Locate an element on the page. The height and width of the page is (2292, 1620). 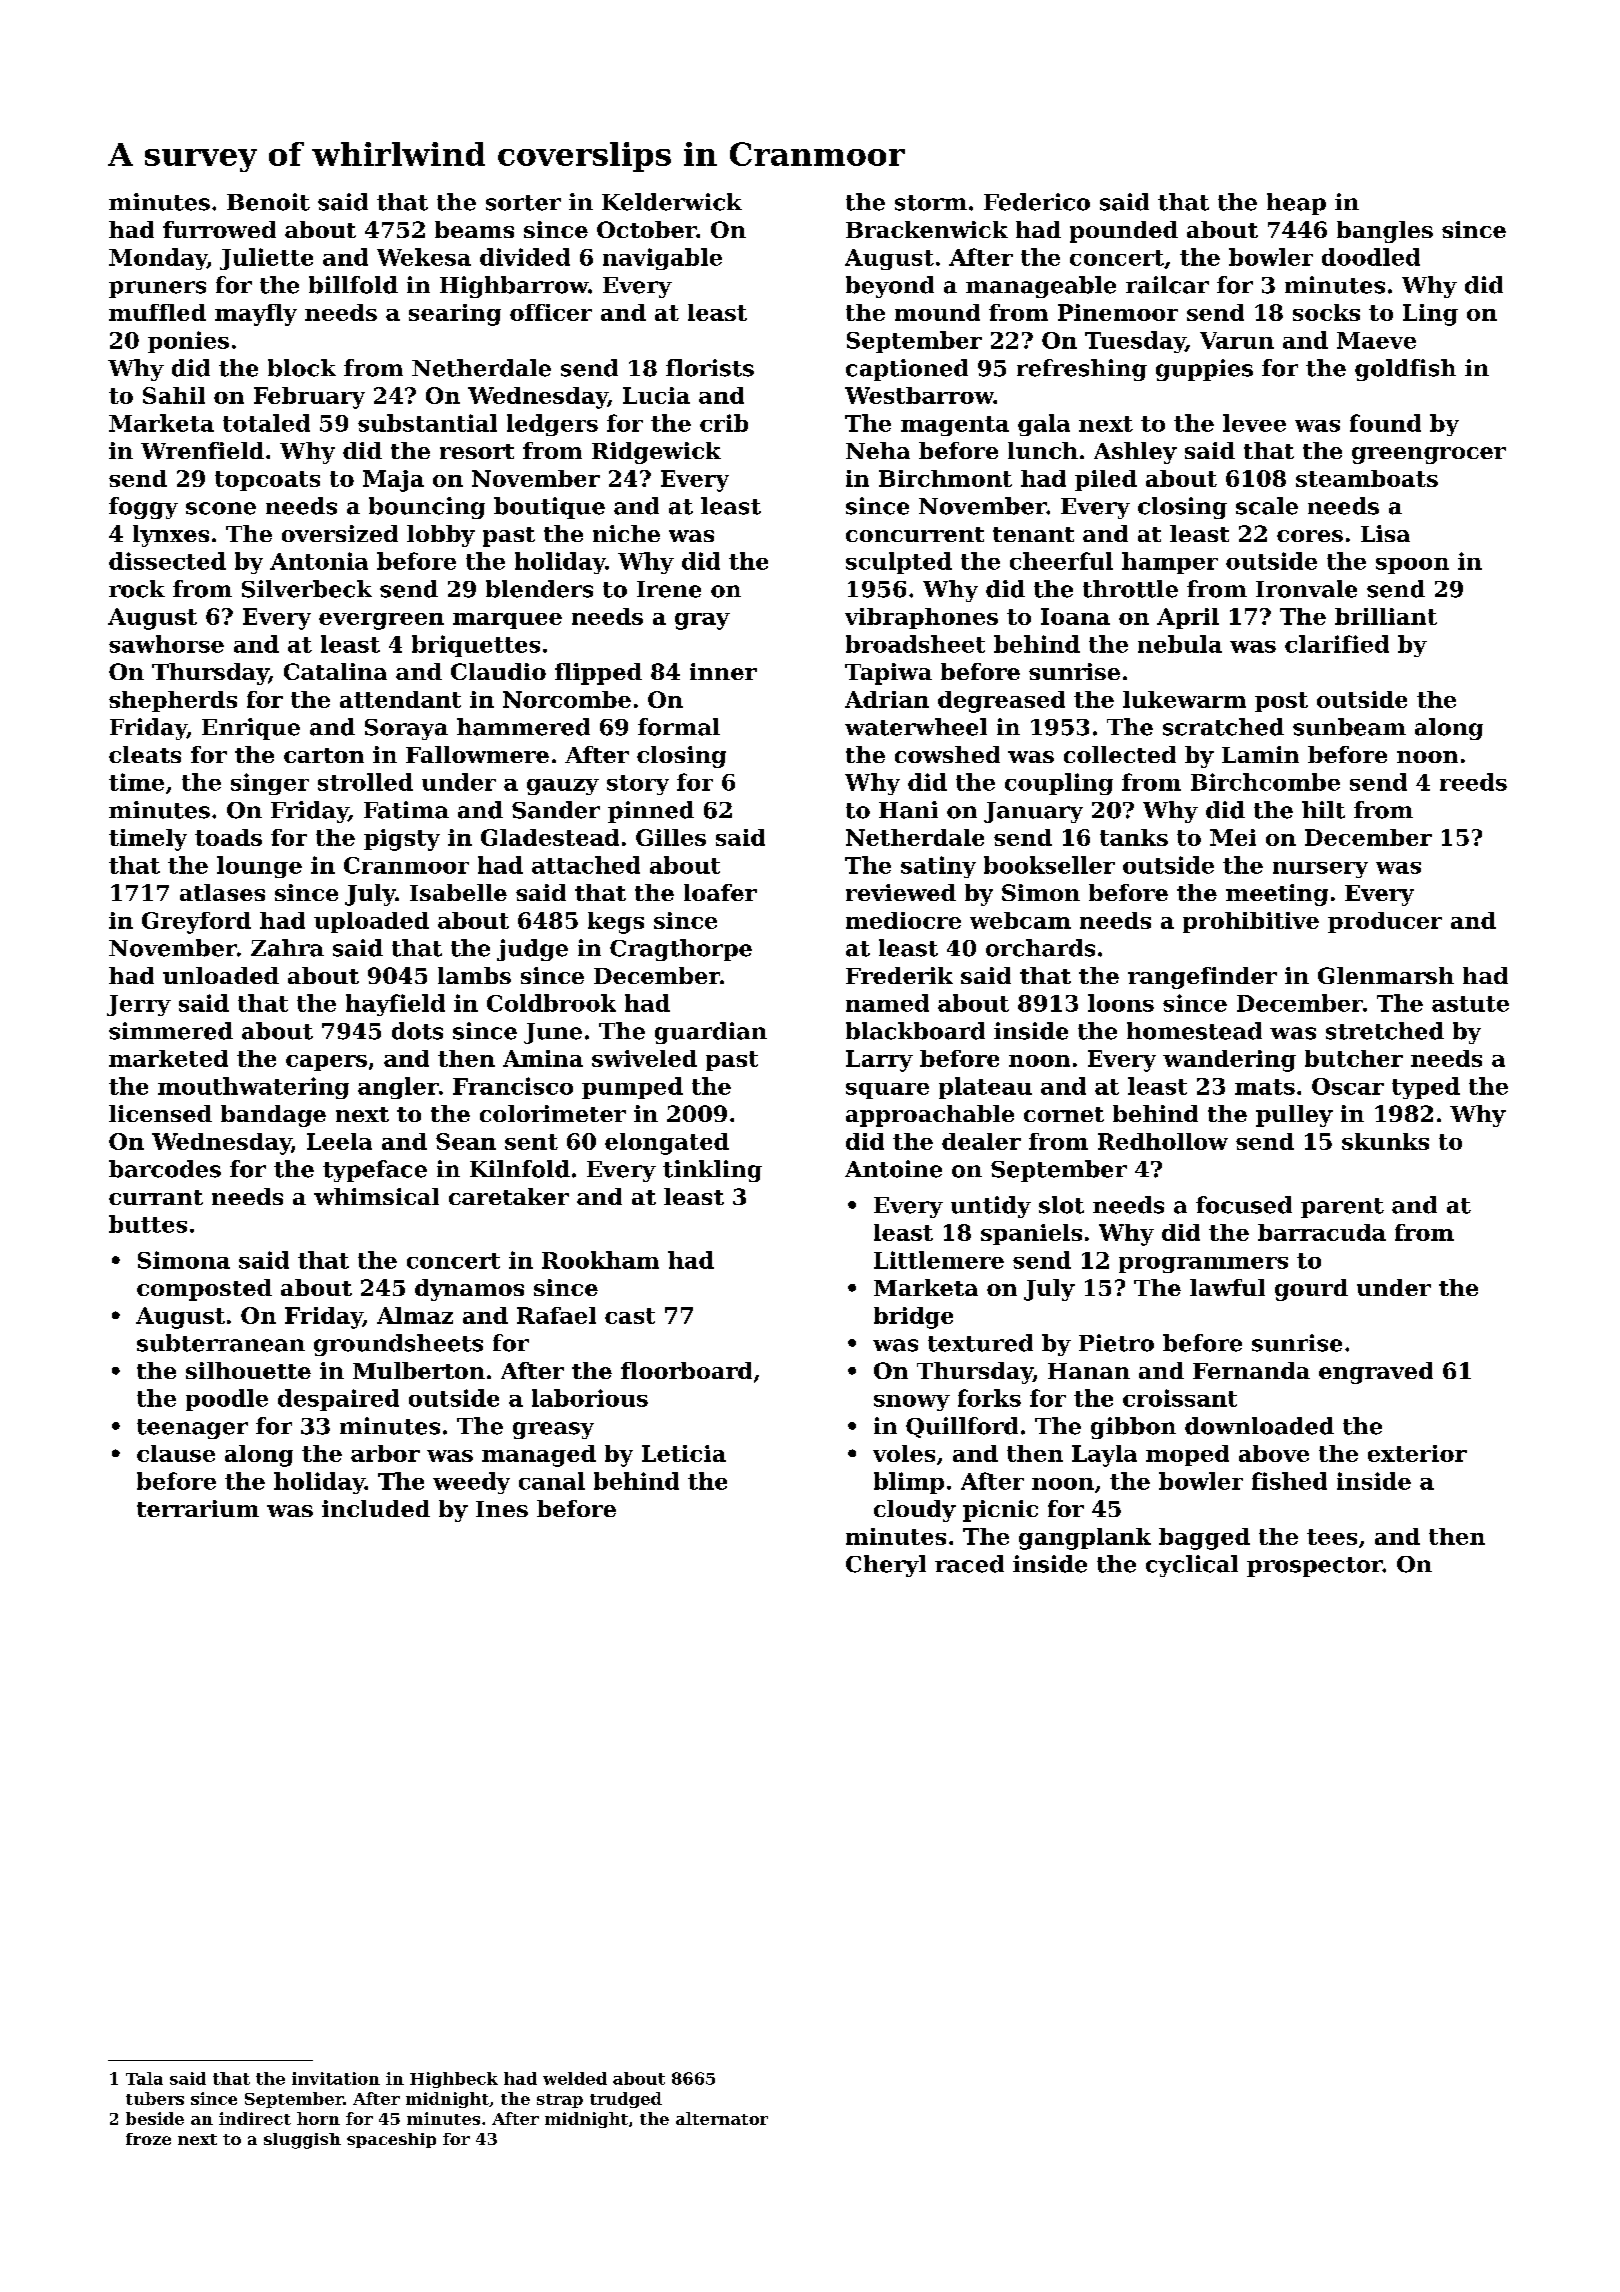
dynamos is located at coordinates (469, 1290).
